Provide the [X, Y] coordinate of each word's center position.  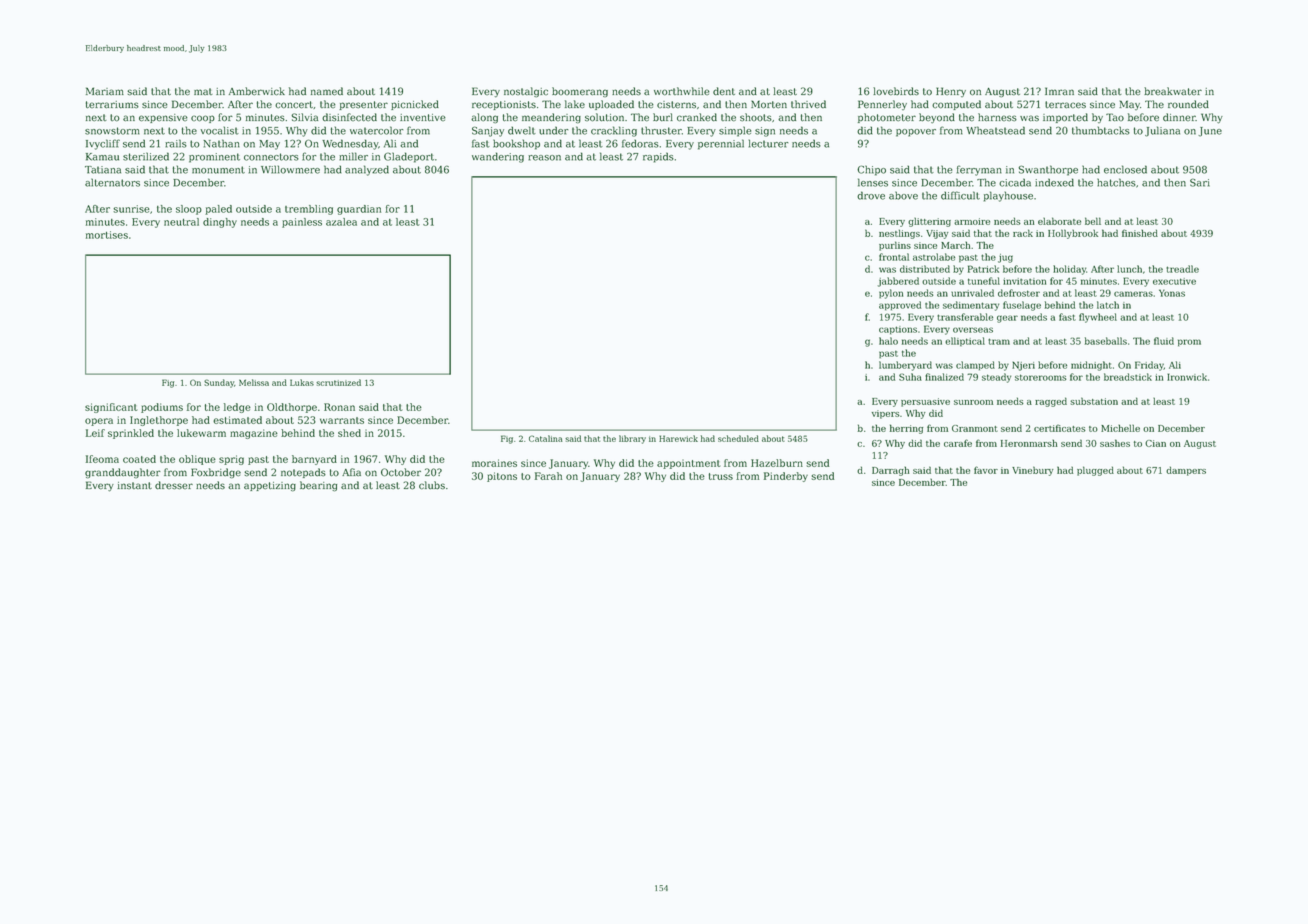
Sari [1200, 182]
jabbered [898, 282]
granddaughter [123, 473]
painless [302, 223]
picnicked [415, 105]
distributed [925, 269]
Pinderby [786, 477]
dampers [1186, 471]
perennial [721, 144]
